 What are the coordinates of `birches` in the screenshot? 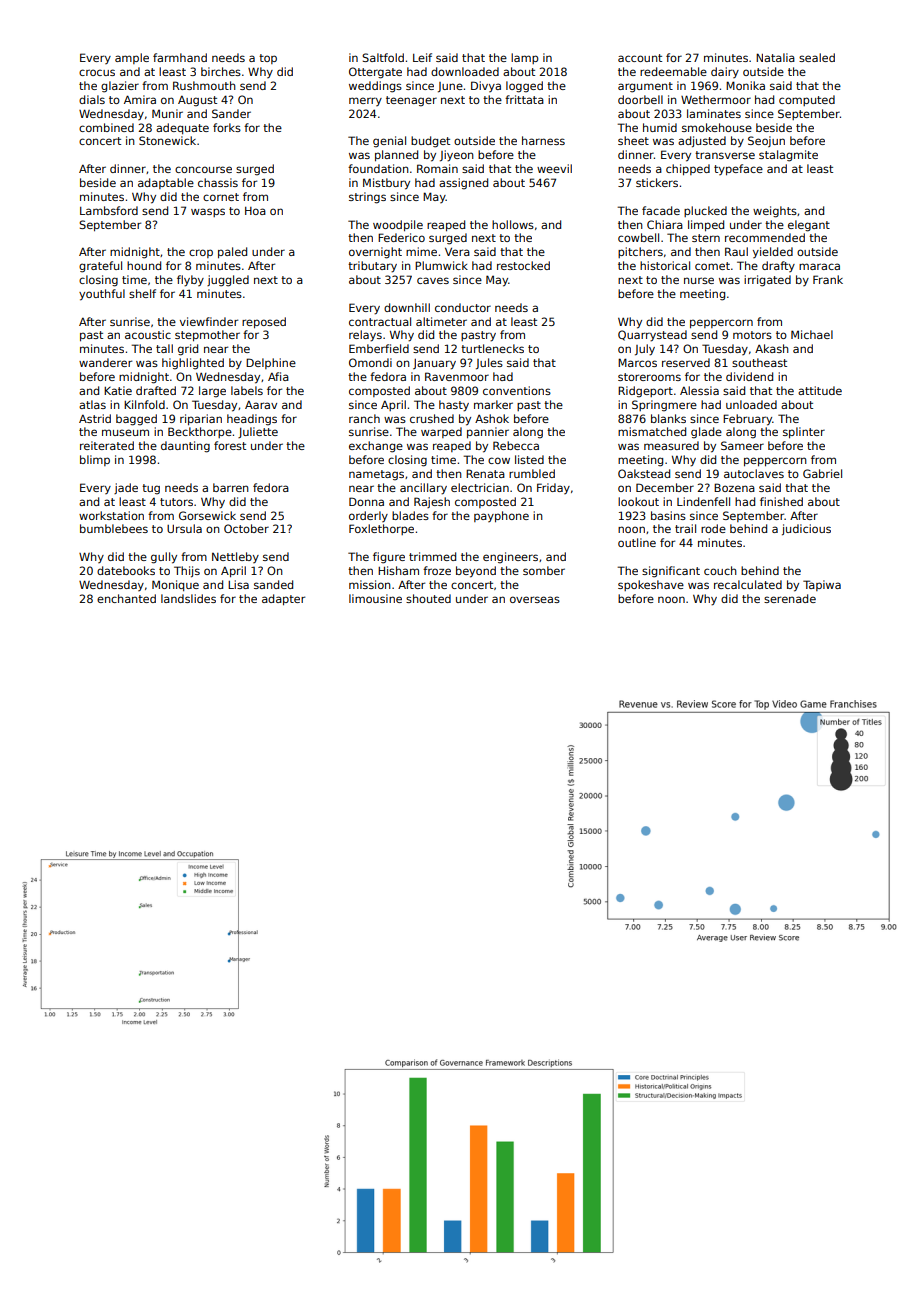 It's located at (221, 71).
